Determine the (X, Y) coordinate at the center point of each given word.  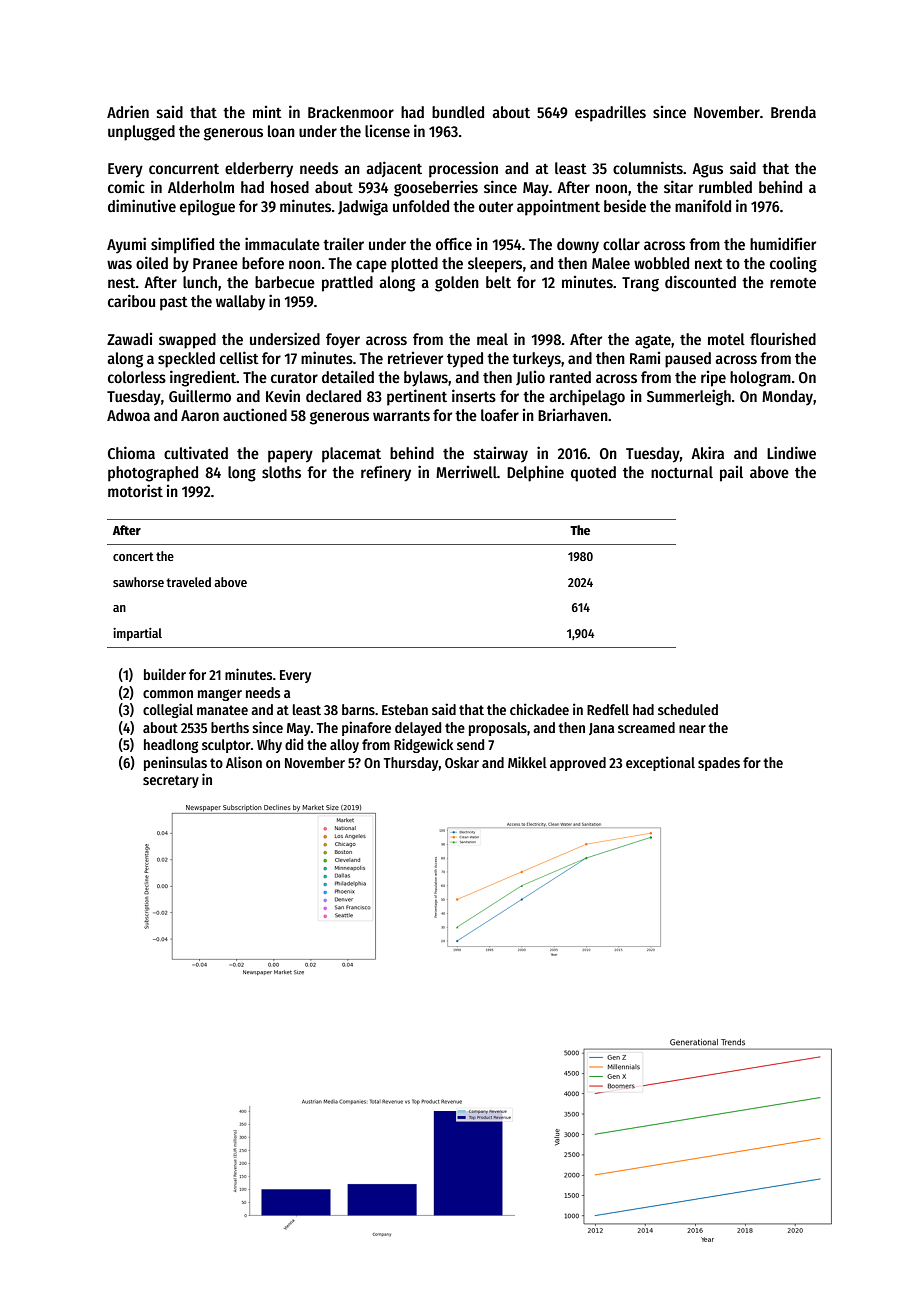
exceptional (660, 763)
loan (281, 131)
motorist (135, 490)
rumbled (725, 187)
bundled (458, 112)
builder (165, 674)
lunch (200, 282)
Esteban (405, 709)
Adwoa (128, 415)
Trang (640, 284)
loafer (500, 415)
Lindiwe (791, 452)
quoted (593, 474)
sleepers (495, 265)
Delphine (535, 473)
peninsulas (175, 763)
